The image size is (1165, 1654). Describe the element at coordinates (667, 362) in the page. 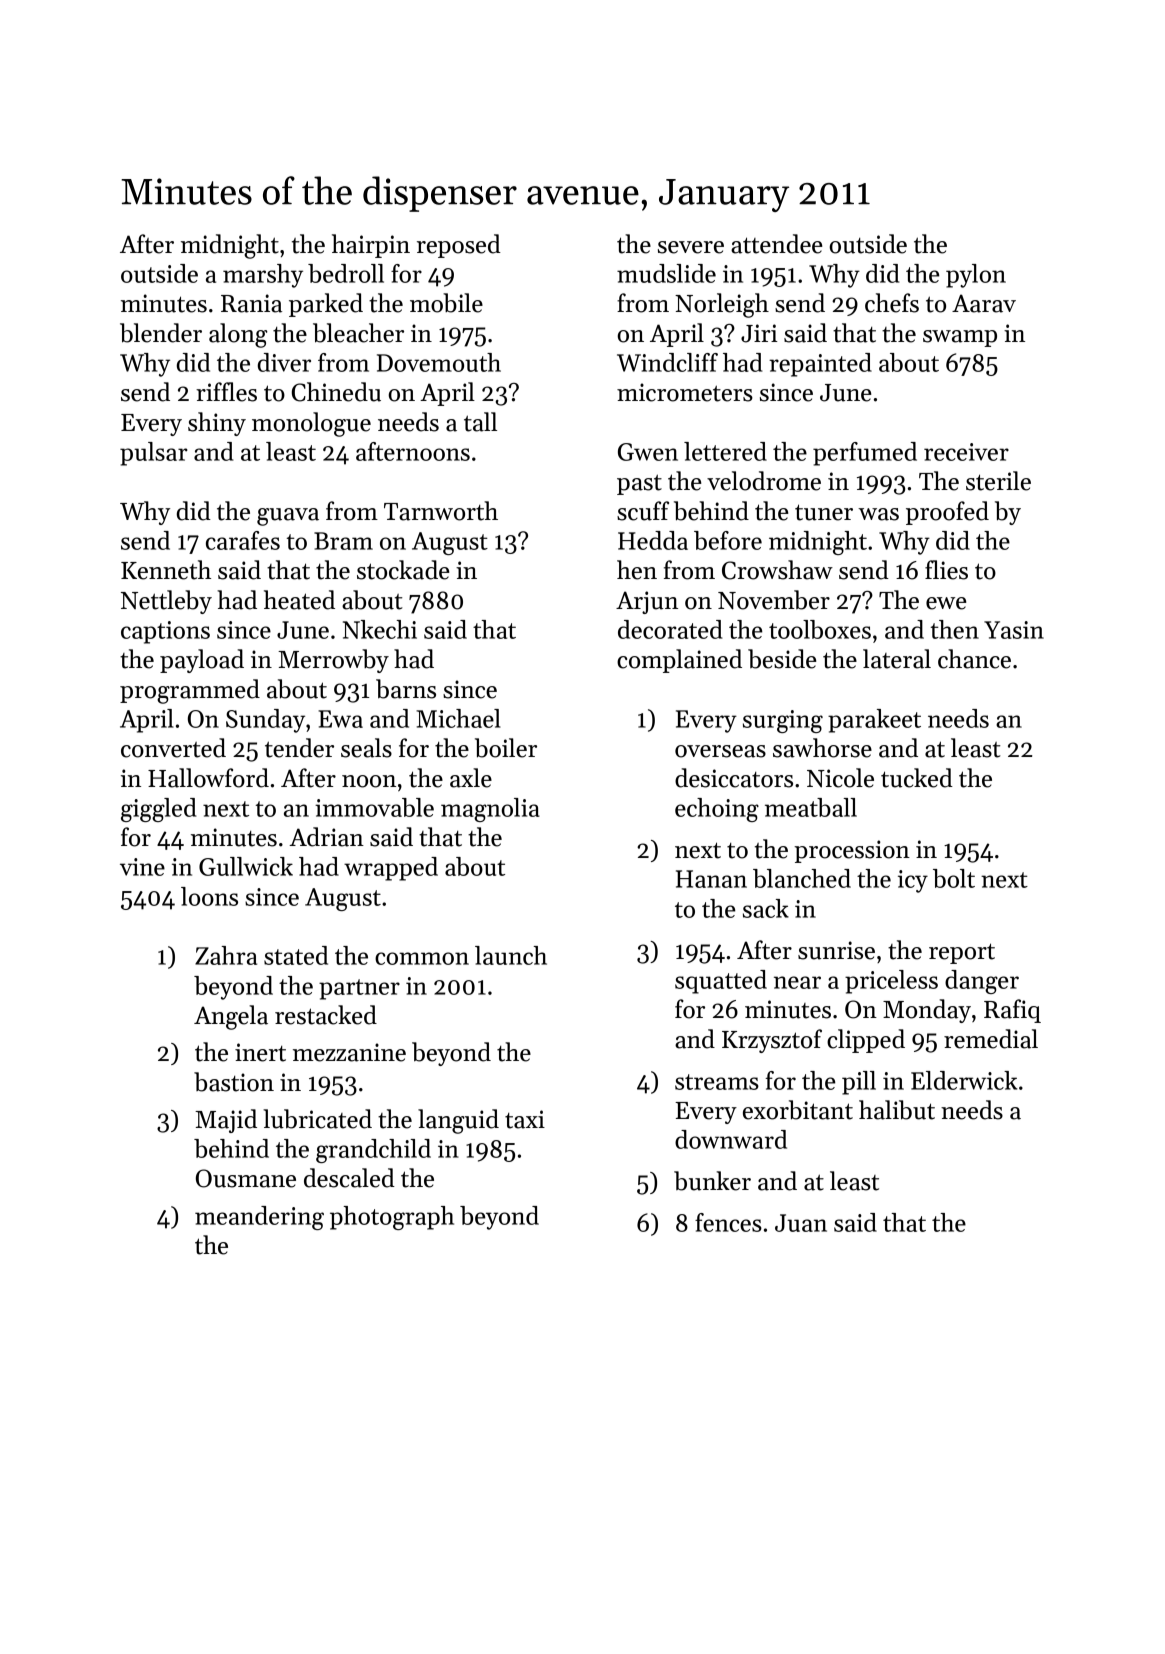

I see `Windcliff` at that location.
